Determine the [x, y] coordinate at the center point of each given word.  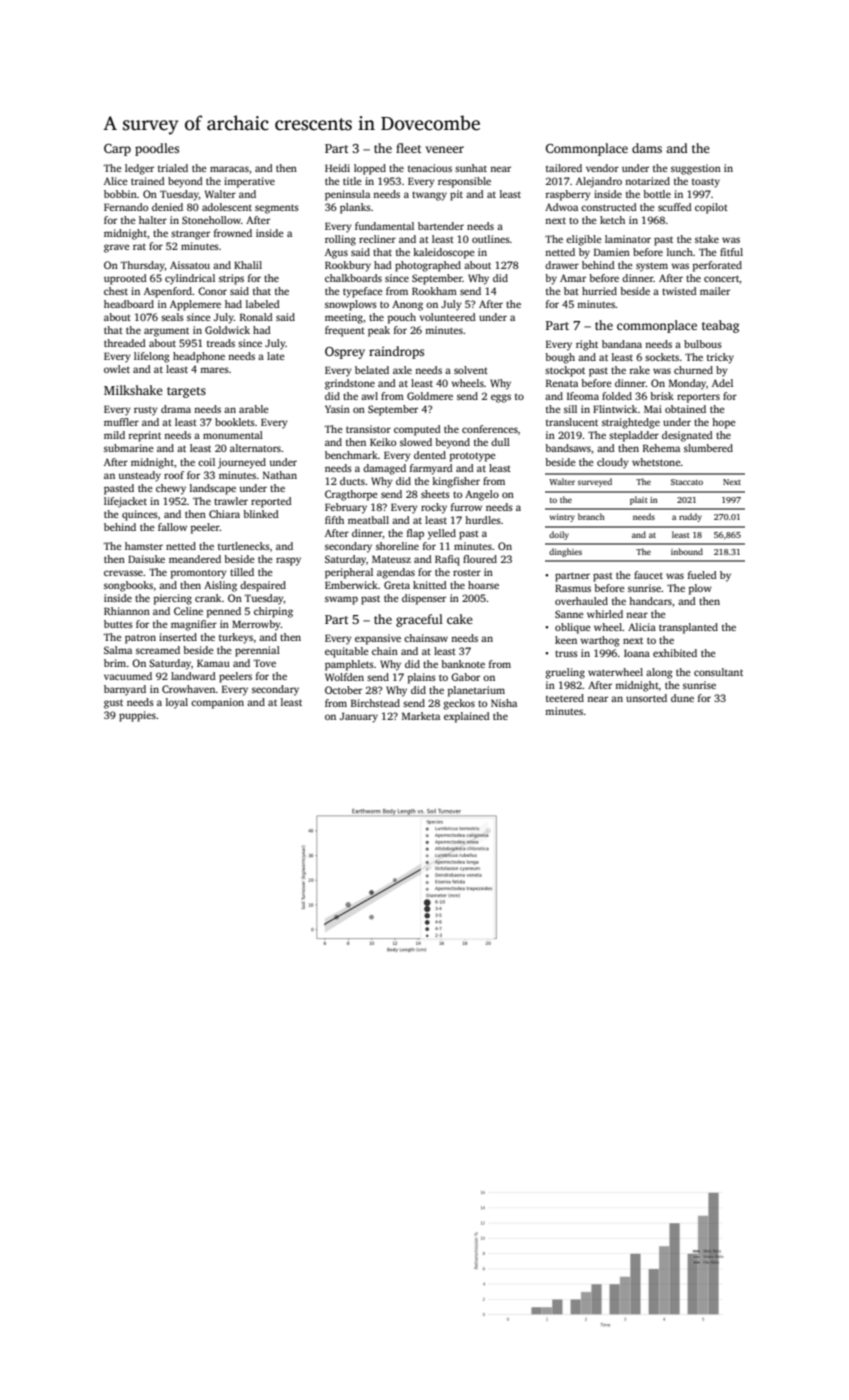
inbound [687, 551]
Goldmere [430, 396]
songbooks [128, 586]
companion [217, 703]
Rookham [434, 291]
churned [693, 370]
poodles [157, 149]
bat [571, 291]
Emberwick [351, 585]
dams [647, 148]
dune [682, 698]
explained [467, 717]
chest [116, 291]
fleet [409, 148]
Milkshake [133, 390]
